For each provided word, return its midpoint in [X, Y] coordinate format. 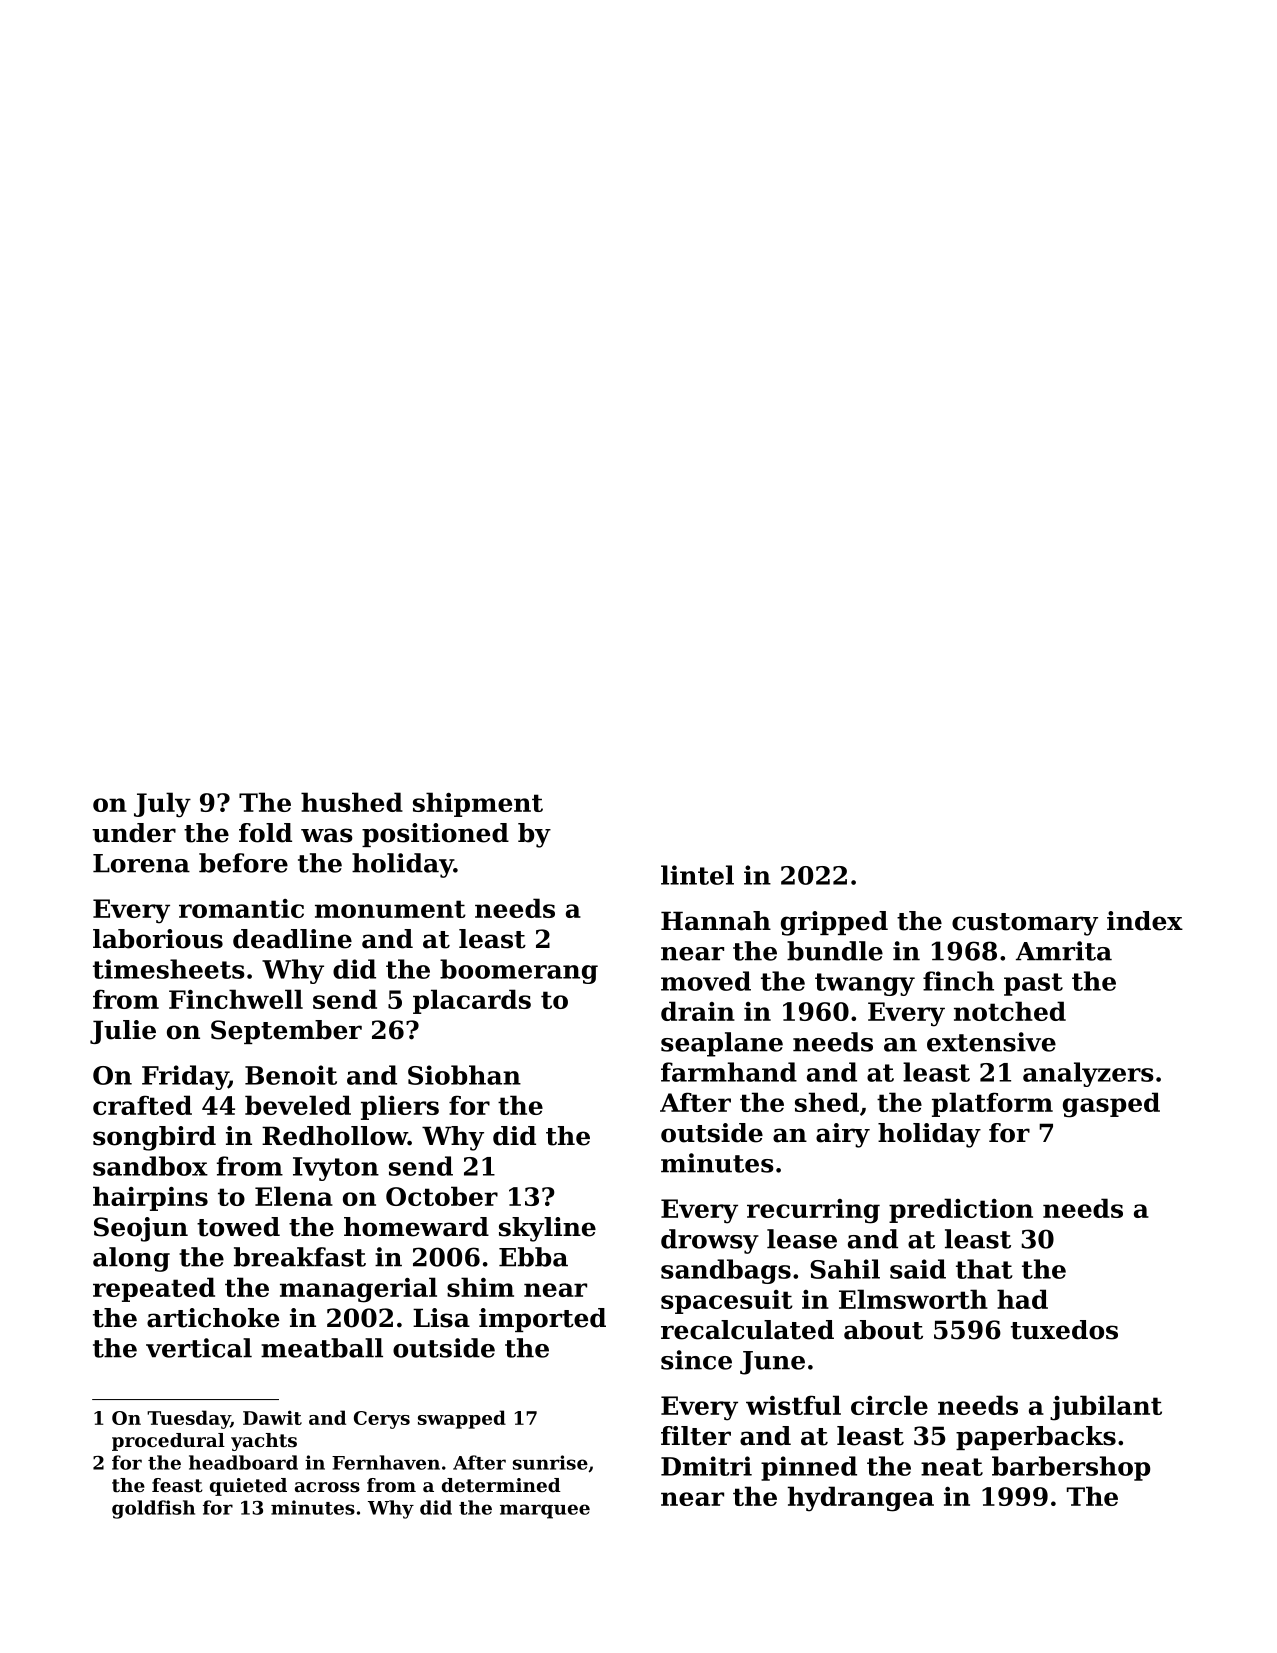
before [243, 863]
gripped [834, 923]
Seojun [141, 1229]
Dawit [272, 1417]
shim [480, 1287]
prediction [961, 1210]
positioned [435, 835]
